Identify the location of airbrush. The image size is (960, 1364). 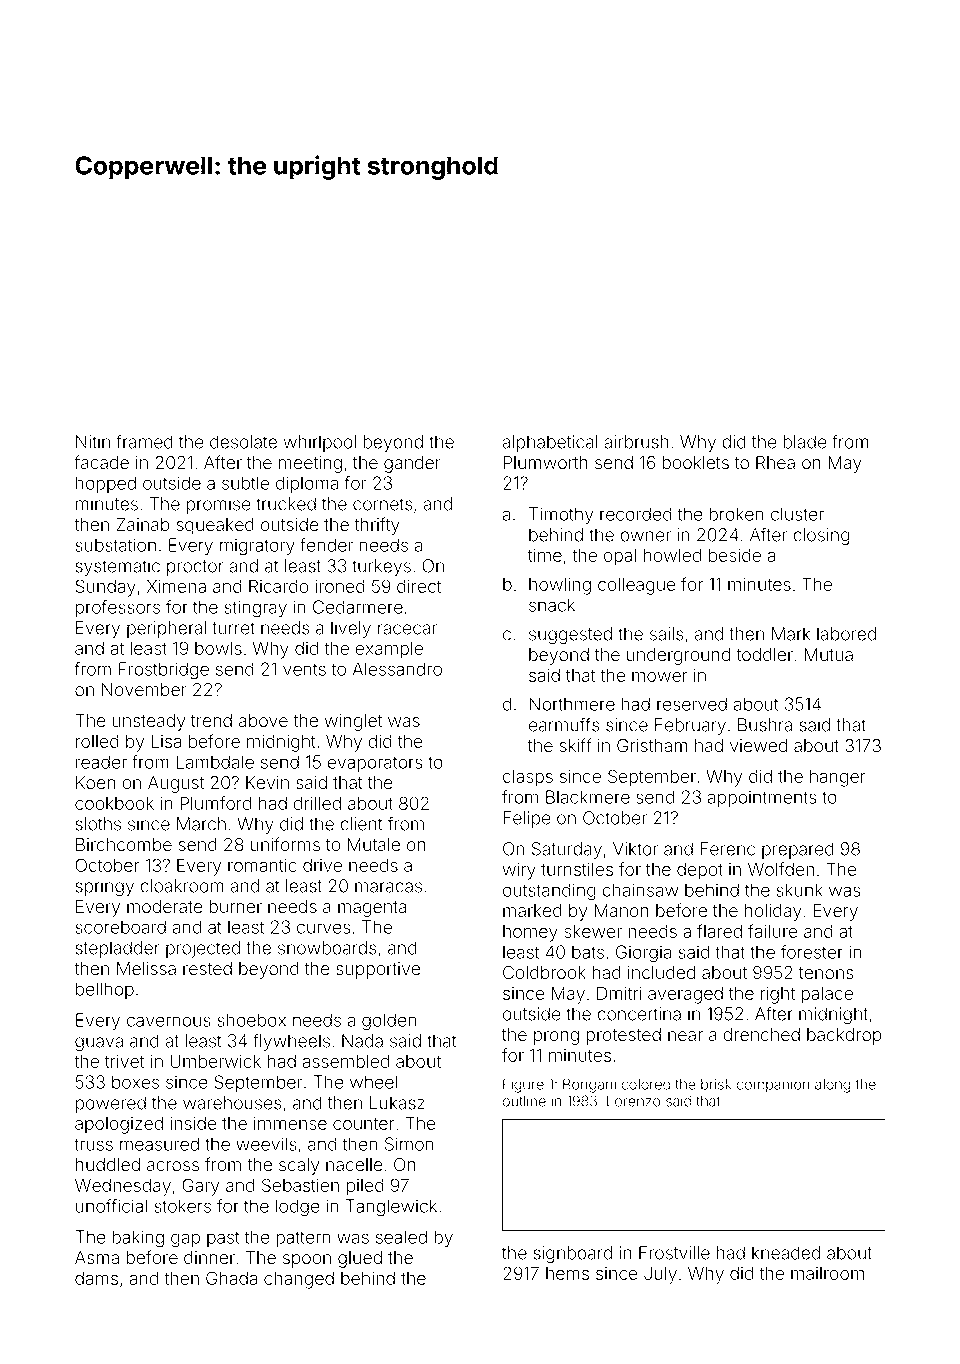
(636, 442).
